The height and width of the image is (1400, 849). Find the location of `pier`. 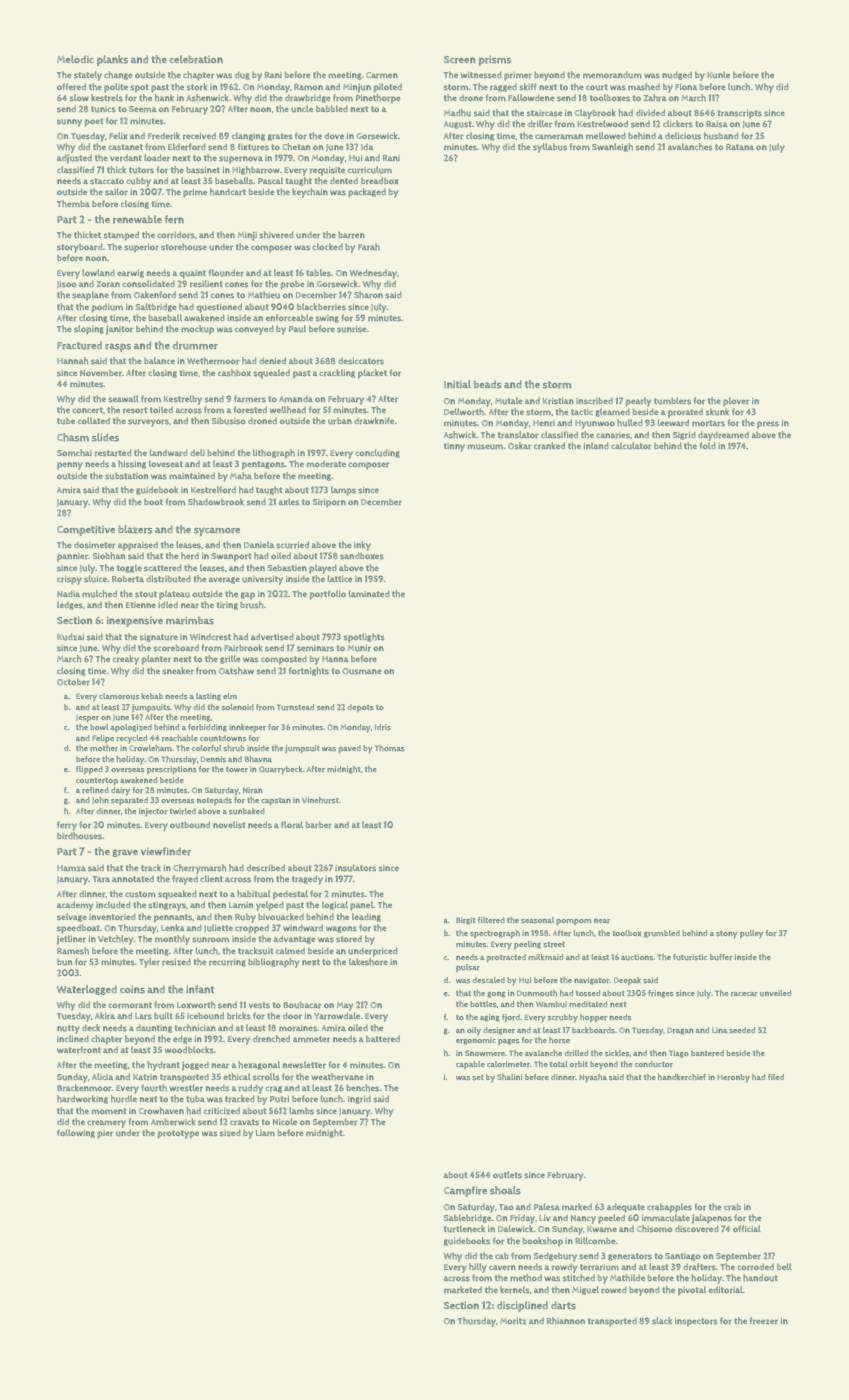

pier is located at coordinates (105, 1134).
